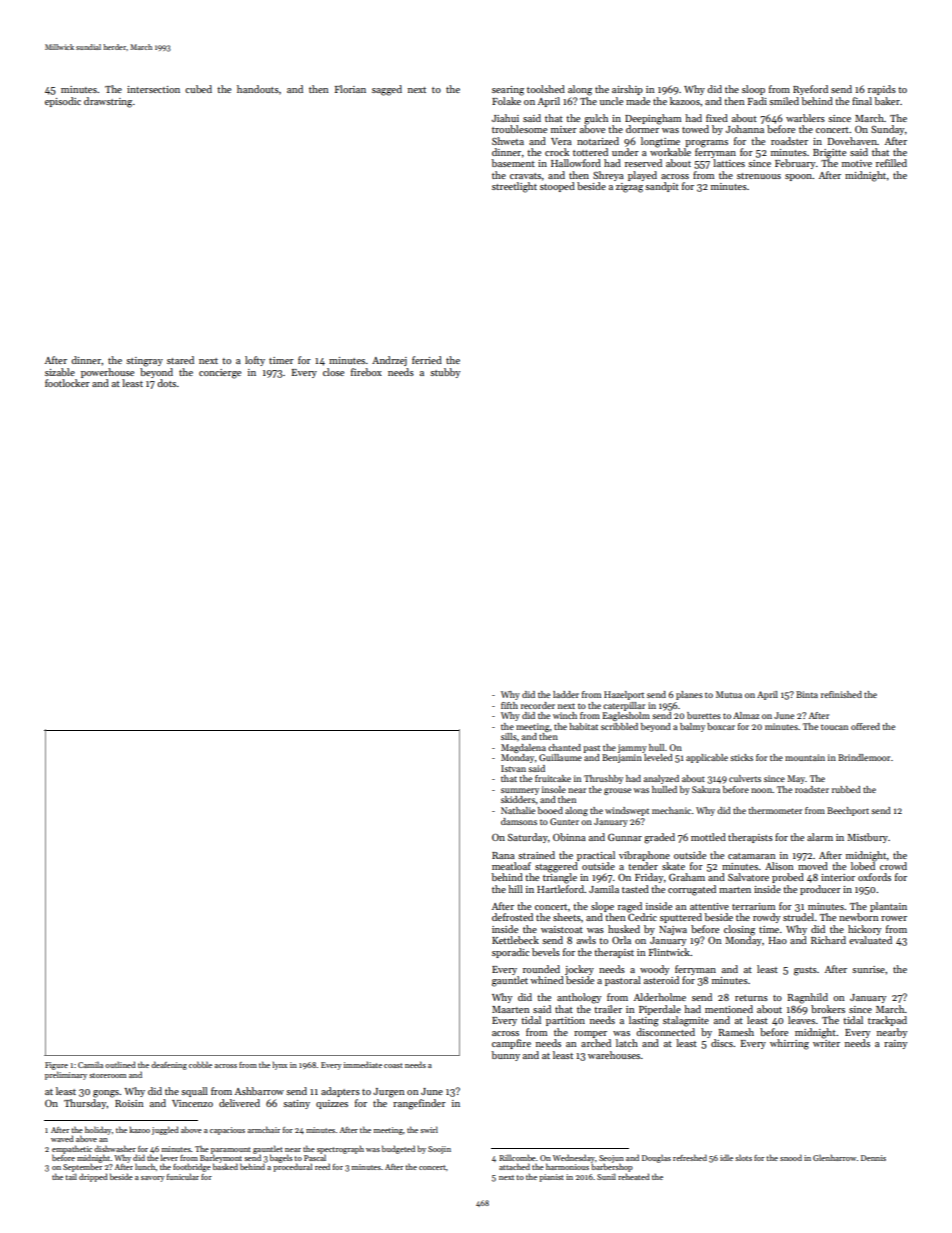 The height and width of the page is (1233, 952). I want to click on closing, so click(739, 930).
